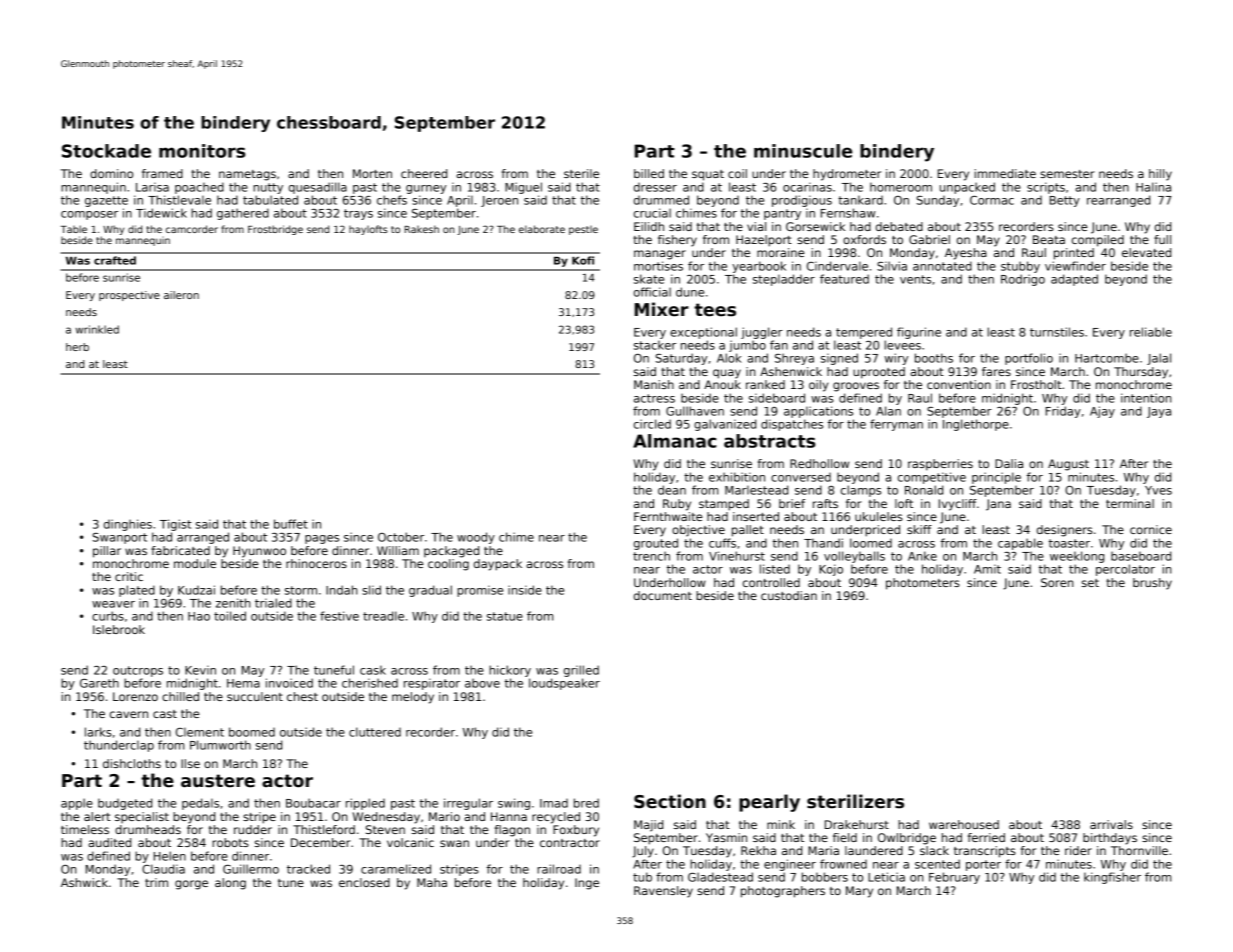 Image resolution: width=1233 pixels, height=952 pixels. Describe the element at coordinates (77, 804) in the screenshot. I see `apple` at that location.
